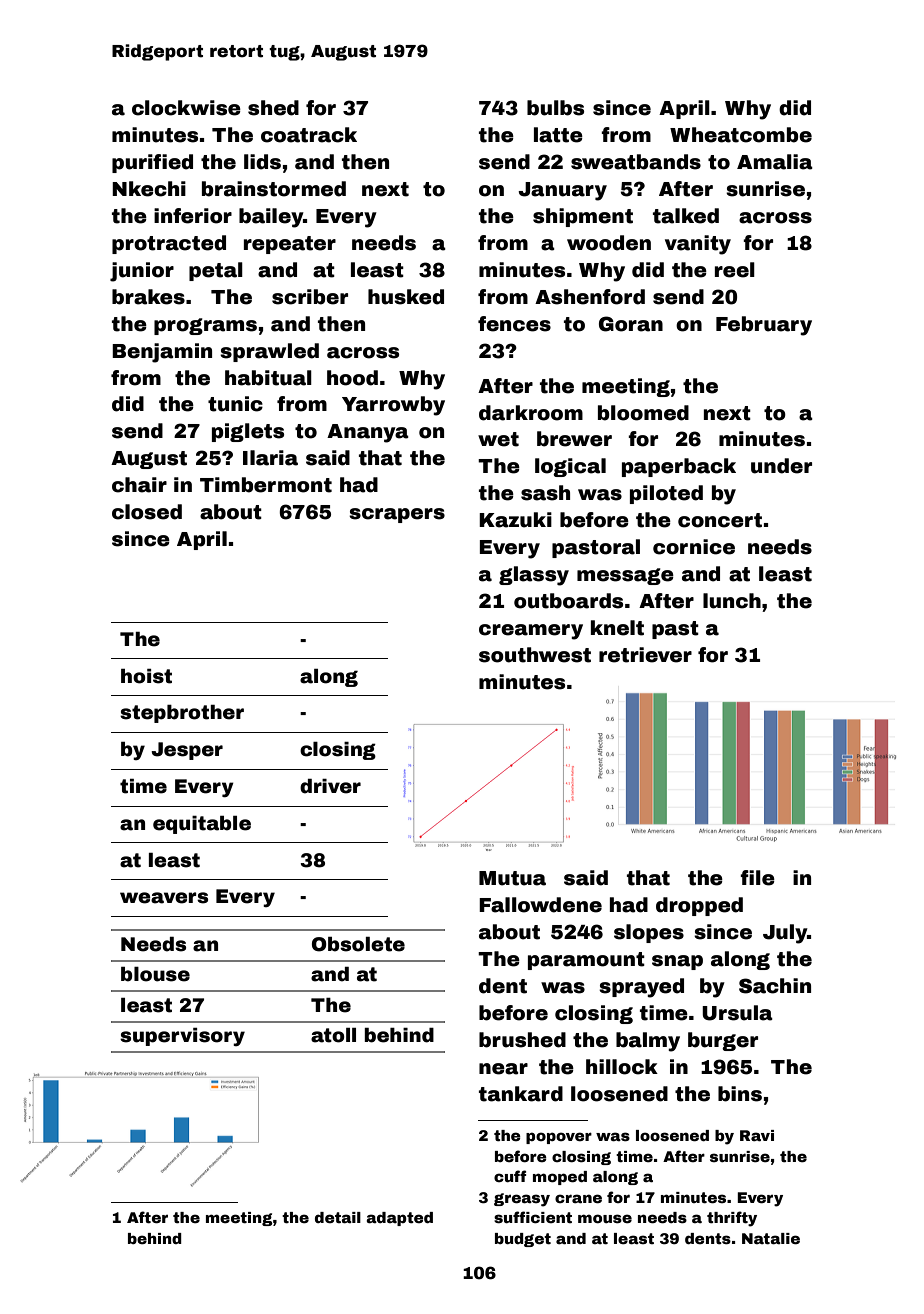 Image resolution: width=924 pixels, height=1314 pixels. I want to click on file, so click(757, 878).
